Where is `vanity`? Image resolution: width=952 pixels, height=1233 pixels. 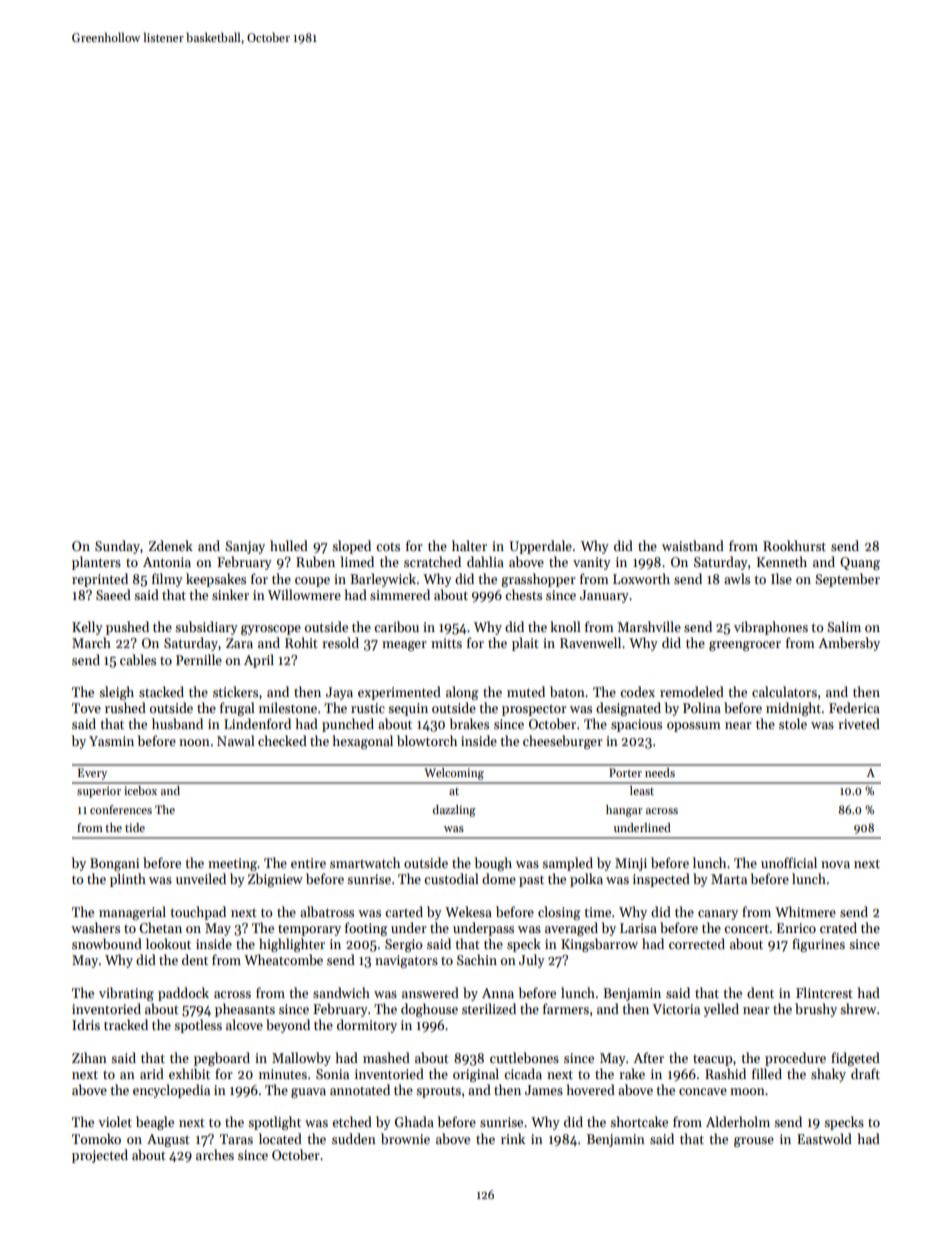
vanity is located at coordinates (592, 563).
